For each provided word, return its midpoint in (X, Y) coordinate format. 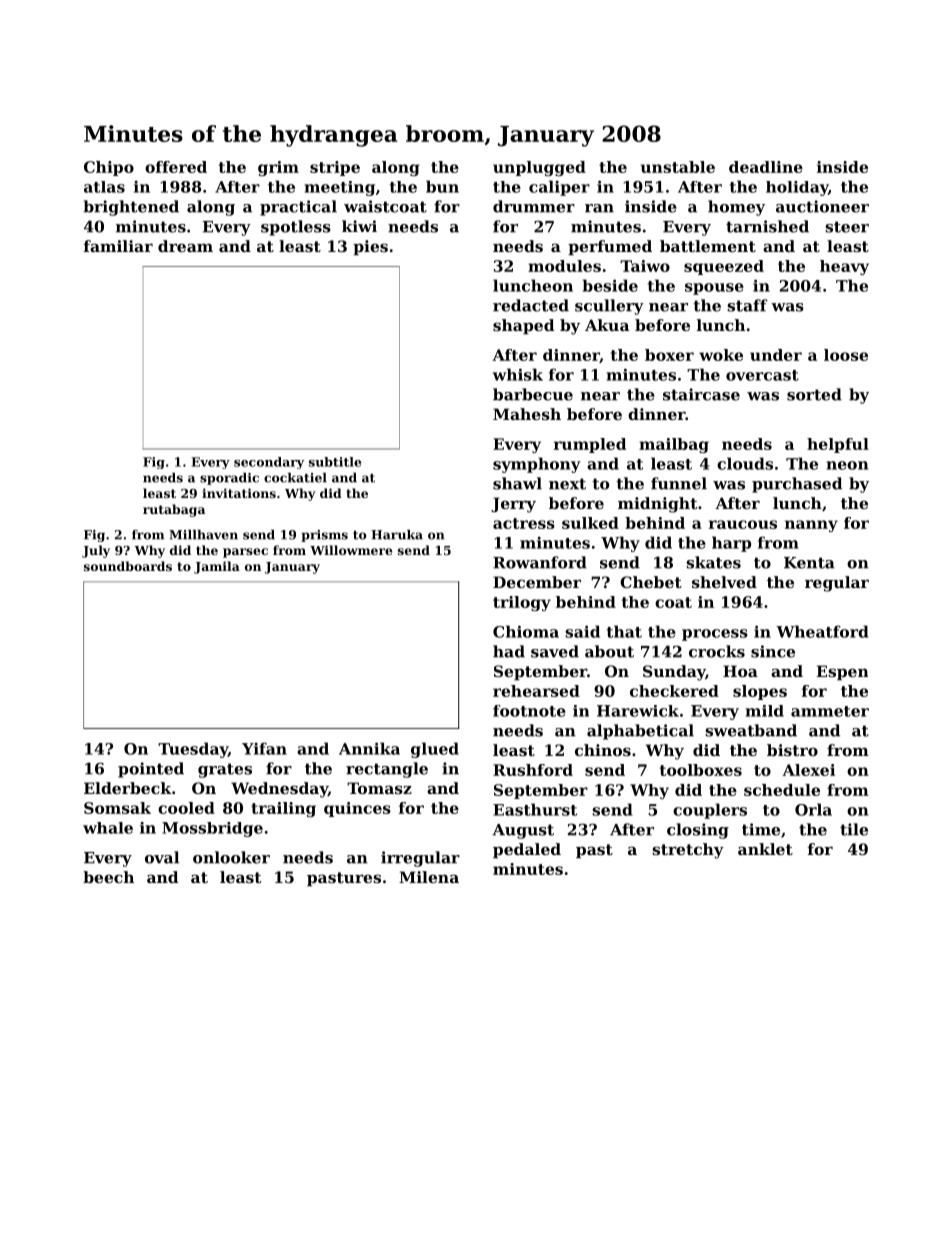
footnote (529, 711)
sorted (814, 394)
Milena (429, 877)
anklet (765, 849)
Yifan (264, 748)
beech (108, 877)
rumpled (590, 445)
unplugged (539, 168)
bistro (792, 750)
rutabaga (174, 510)
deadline (766, 167)
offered (176, 167)
